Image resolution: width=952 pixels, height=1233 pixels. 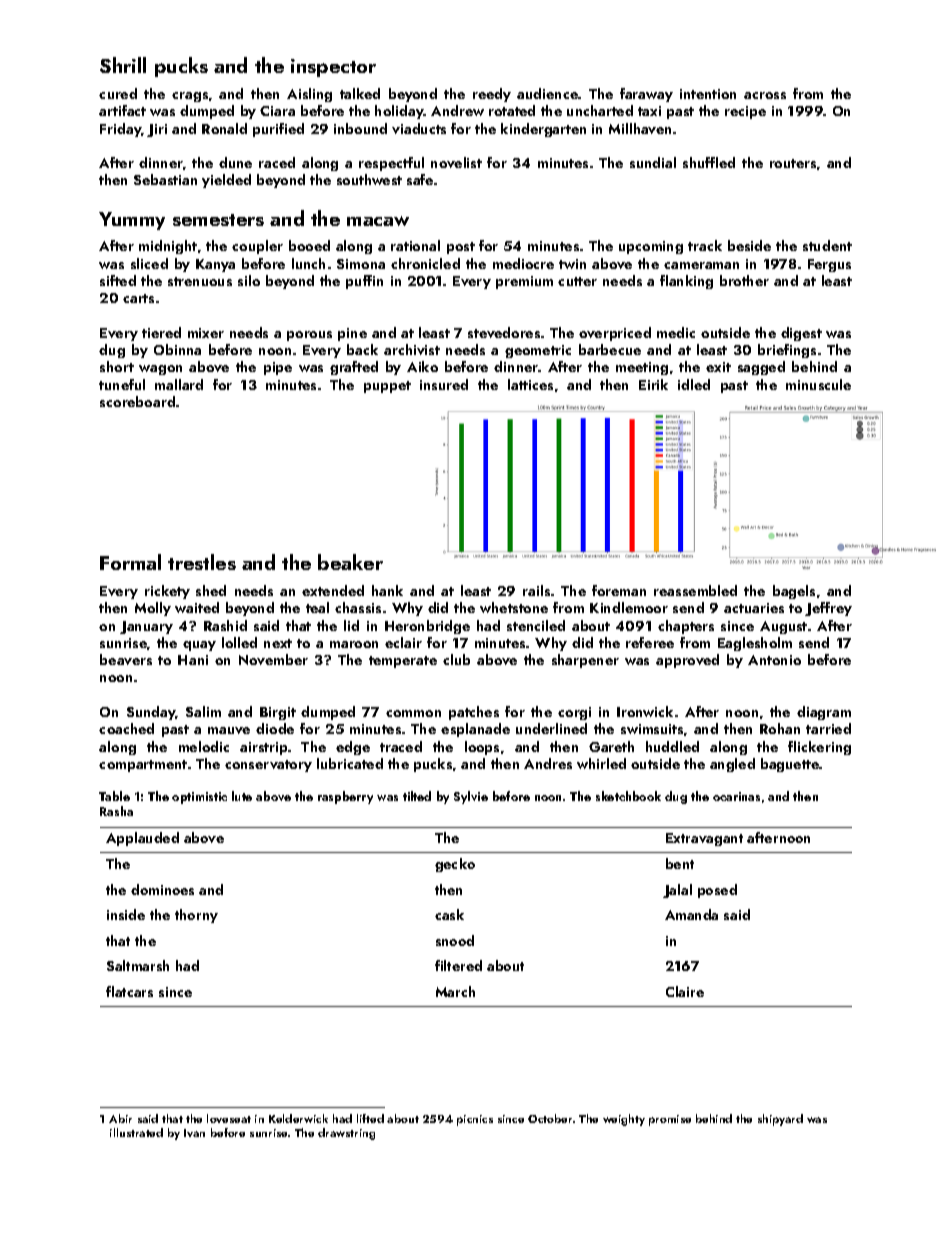 What do you see at coordinates (190, 97) in the screenshot?
I see `crags` at bounding box center [190, 97].
